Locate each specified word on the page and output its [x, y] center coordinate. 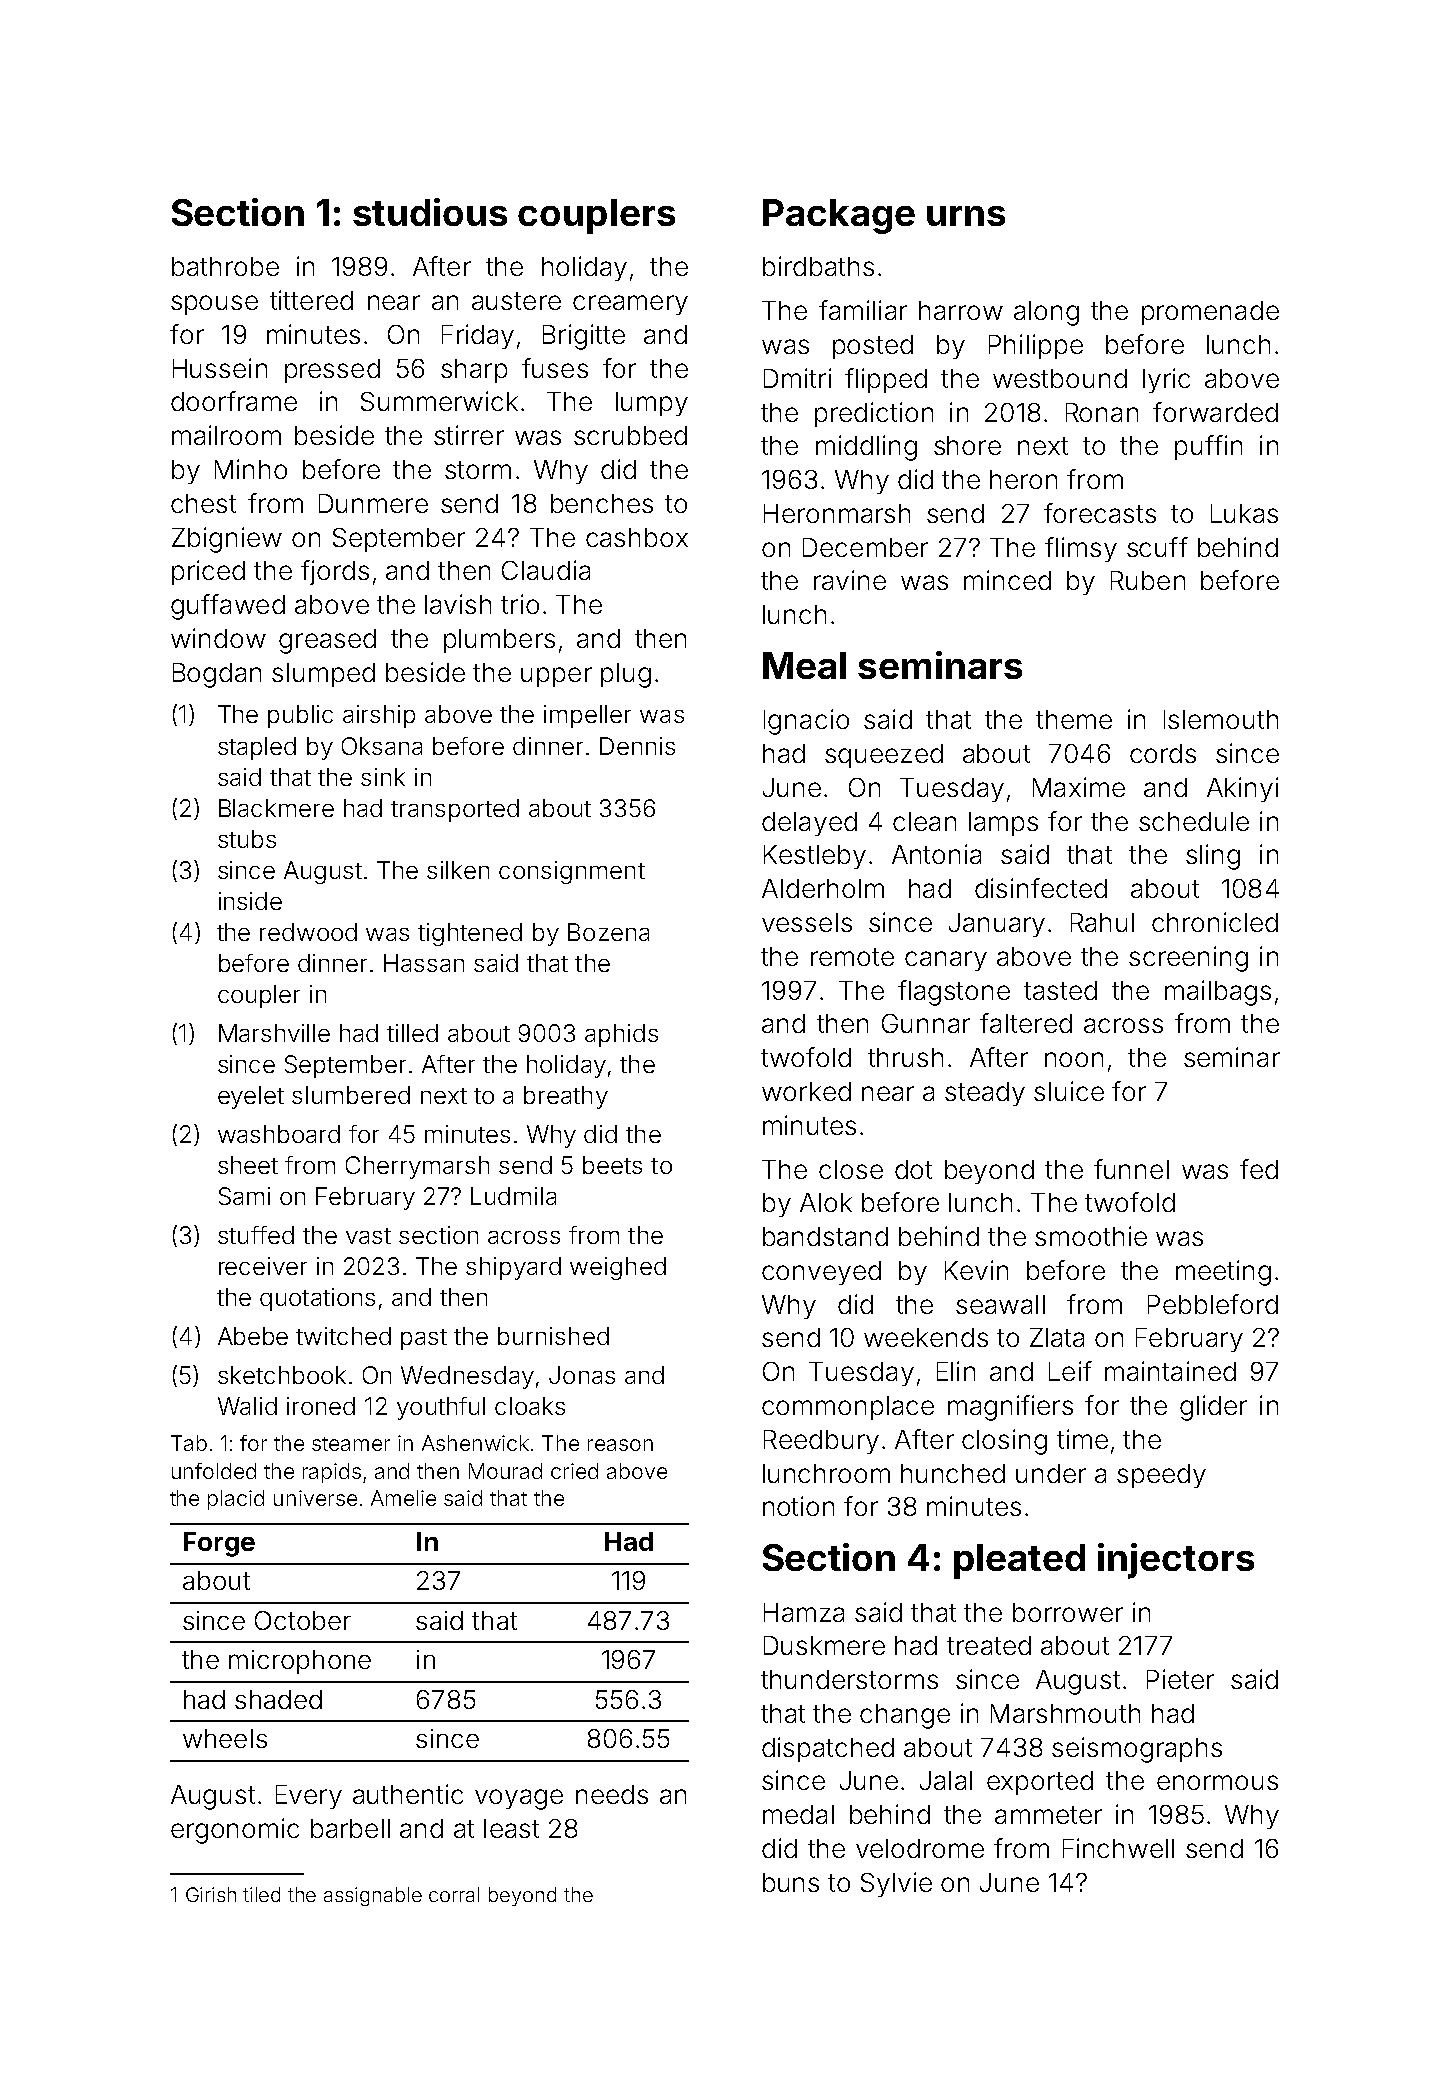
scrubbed [630, 435]
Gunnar [926, 1023]
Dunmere [373, 503]
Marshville [274, 1033]
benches [602, 503]
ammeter [1048, 1815]
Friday [478, 336]
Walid [247, 1406]
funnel [1131, 1169]
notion [798, 1506]
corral [454, 1894]
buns [791, 1882]
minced [1007, 580]
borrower [1068, 1612]
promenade [1210, 313]
